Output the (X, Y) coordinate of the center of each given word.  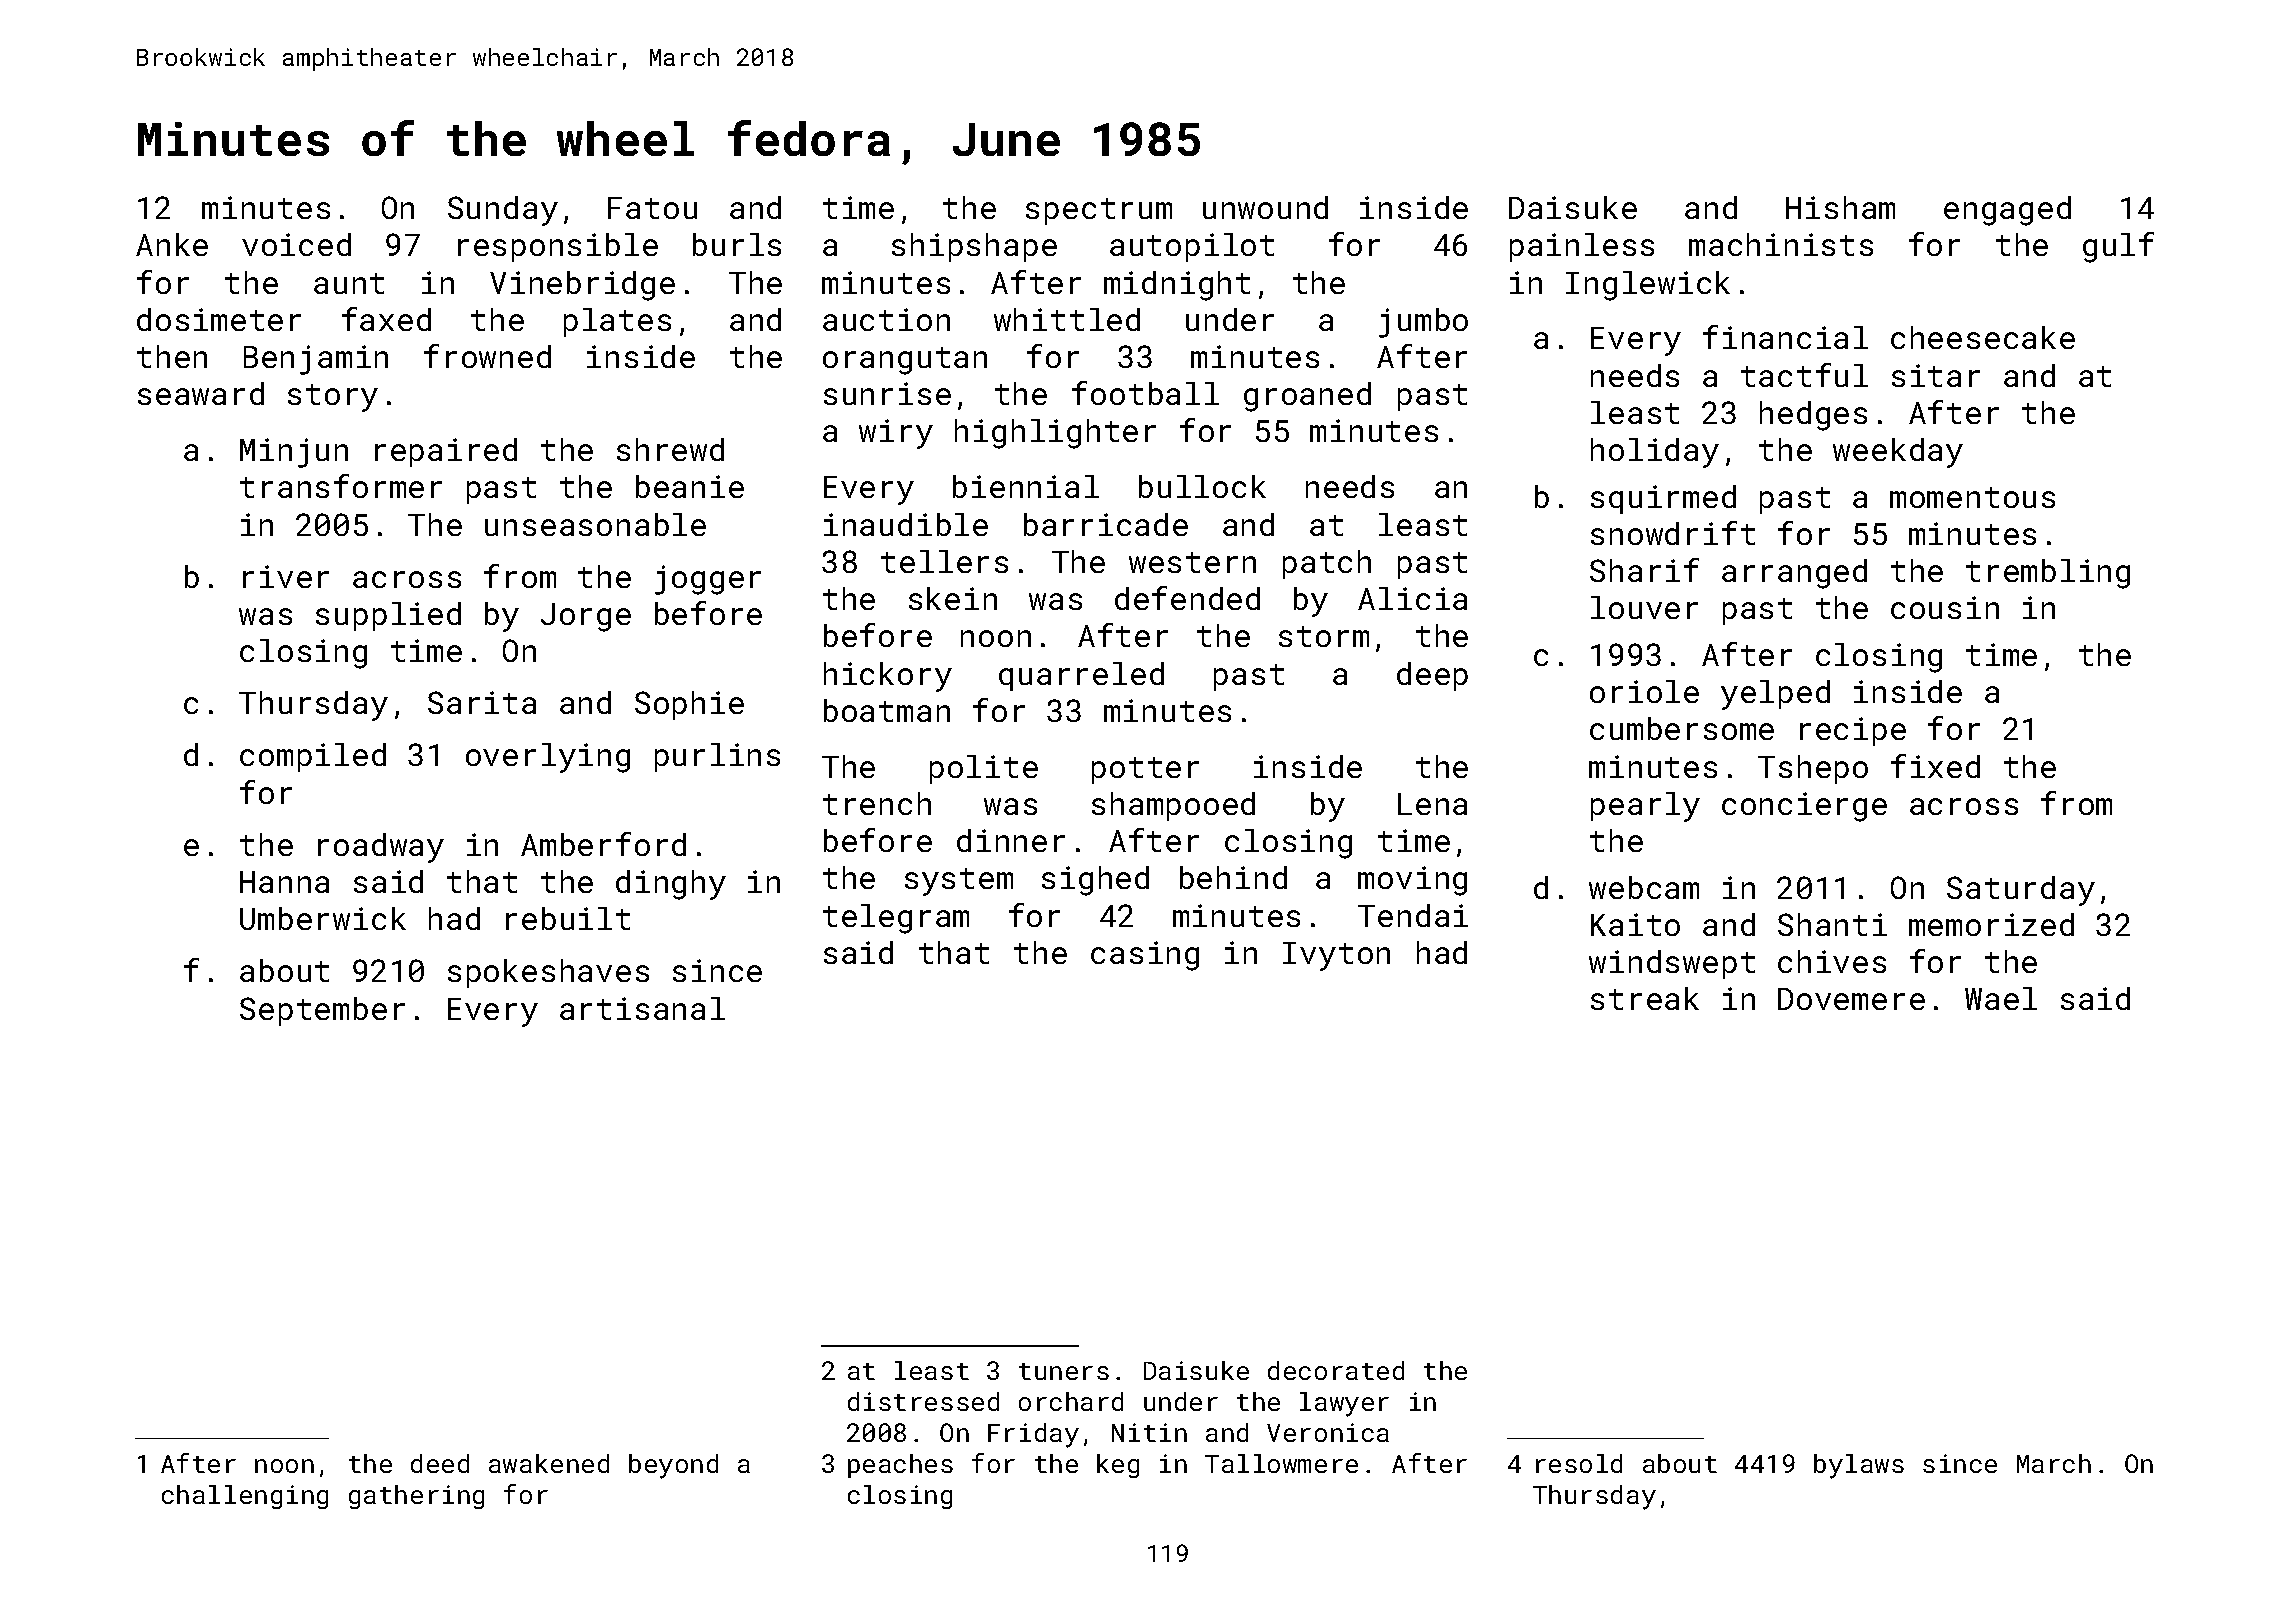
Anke (172, 244)
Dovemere (1851, 999)
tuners (1064, 1371)
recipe (1853, 731)
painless (1582, 247)
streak (1645, 998)
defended (1187, 598)
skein (953, 598)
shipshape (974, 247)
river (286, 576)
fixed (1935, 766)
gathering (416, 1497)
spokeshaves (548, 973)
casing (1145, 956)
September (322, 1011)
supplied (388, 616)
